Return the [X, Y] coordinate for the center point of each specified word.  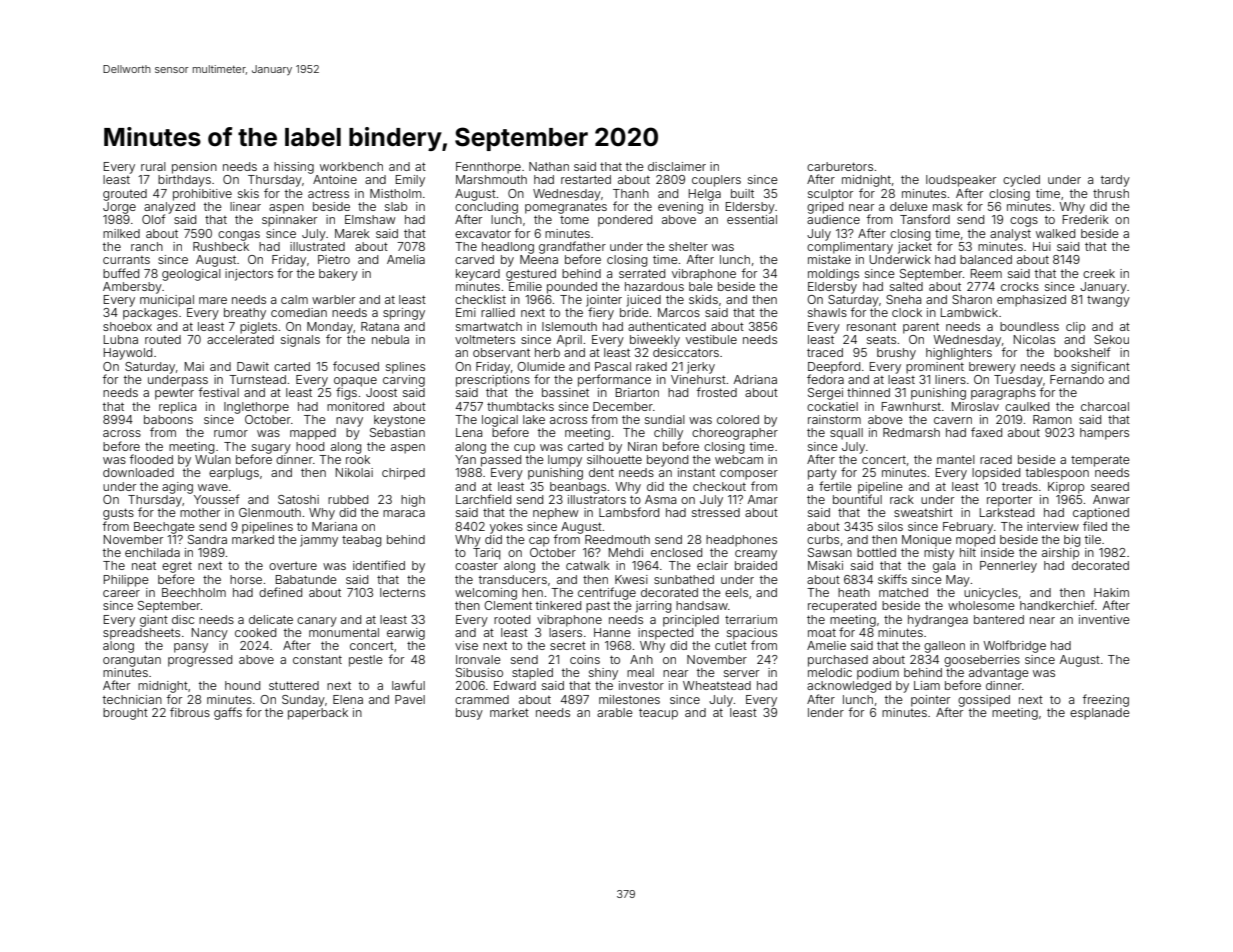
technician [132, 699]
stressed [716, 512]
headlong [508, 248]
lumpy [565, 461]
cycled [1021, 181]
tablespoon [1057, 474]
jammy [319, 541]
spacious [752, 634]
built [742, 193]
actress [328, 193]
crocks [1020, 286]
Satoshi [298, 499]
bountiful [857, 499]
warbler [333, 299]
